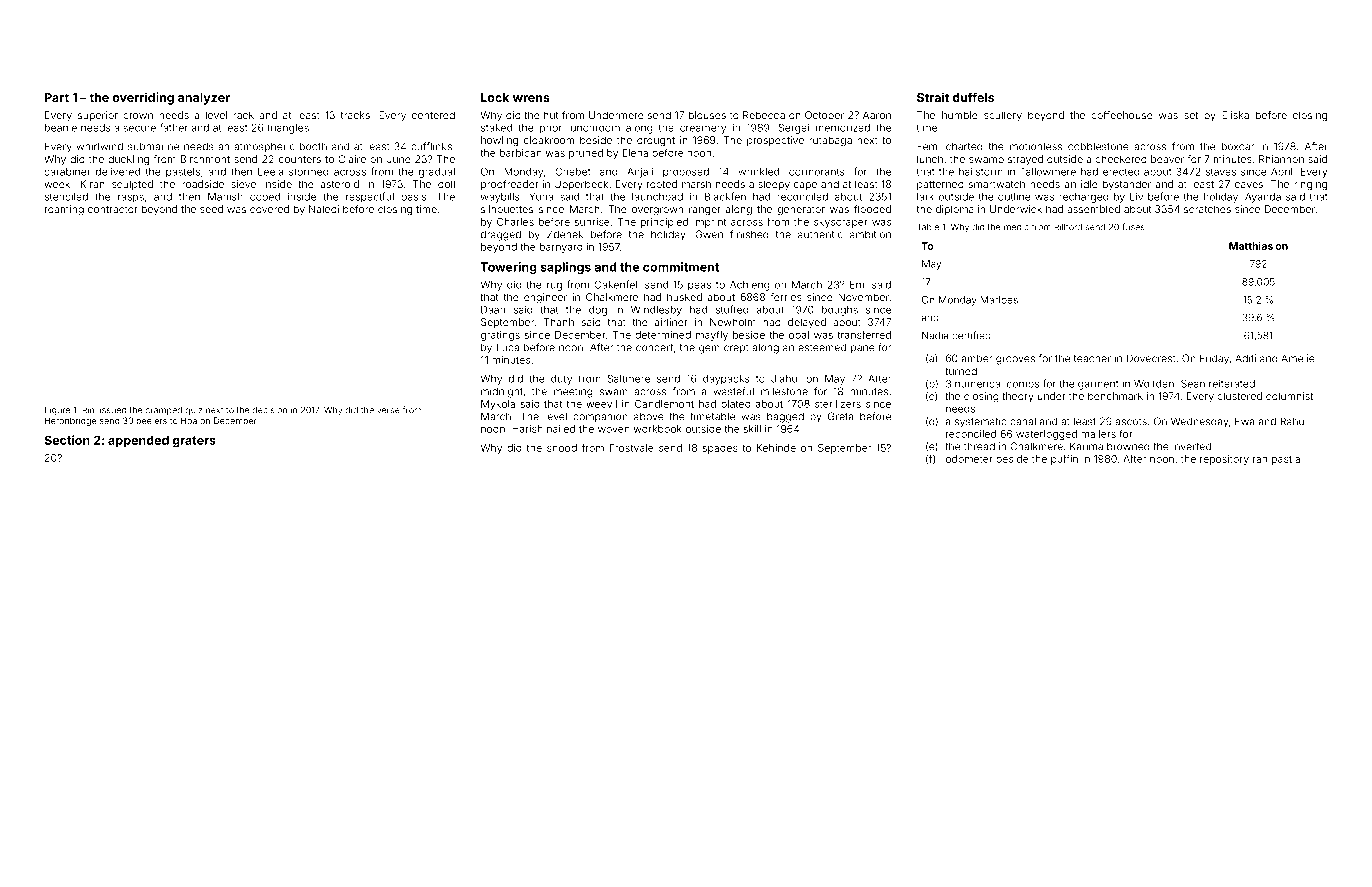 The image size is (1372, 887). What do you see at coordinates (703, 129) in the screenshot?
I see `creamery` at bounding box center [703, 129].
